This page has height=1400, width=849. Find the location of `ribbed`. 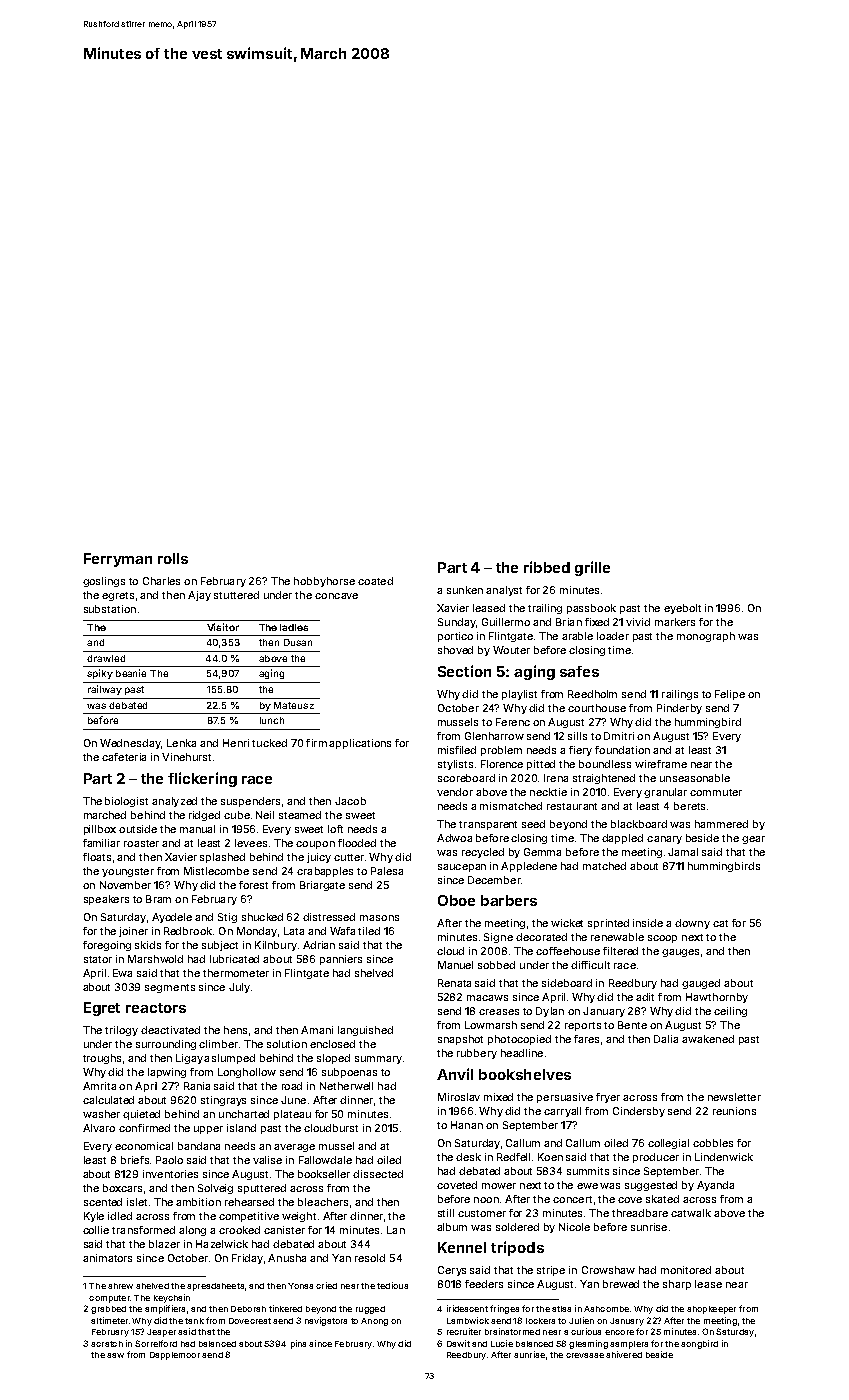

ribbed is located at coordinates (547, 567).
